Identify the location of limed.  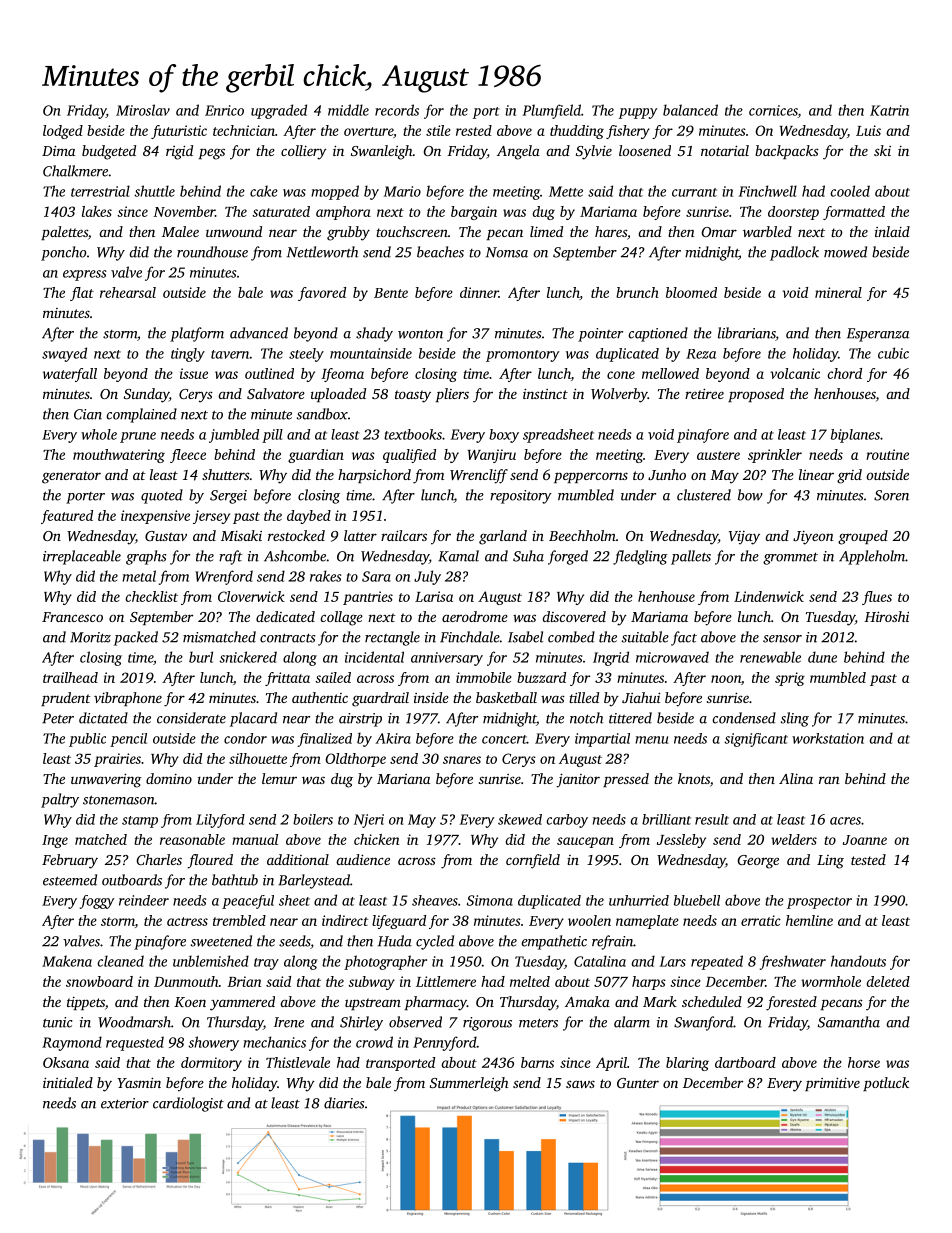
(546, 231).
